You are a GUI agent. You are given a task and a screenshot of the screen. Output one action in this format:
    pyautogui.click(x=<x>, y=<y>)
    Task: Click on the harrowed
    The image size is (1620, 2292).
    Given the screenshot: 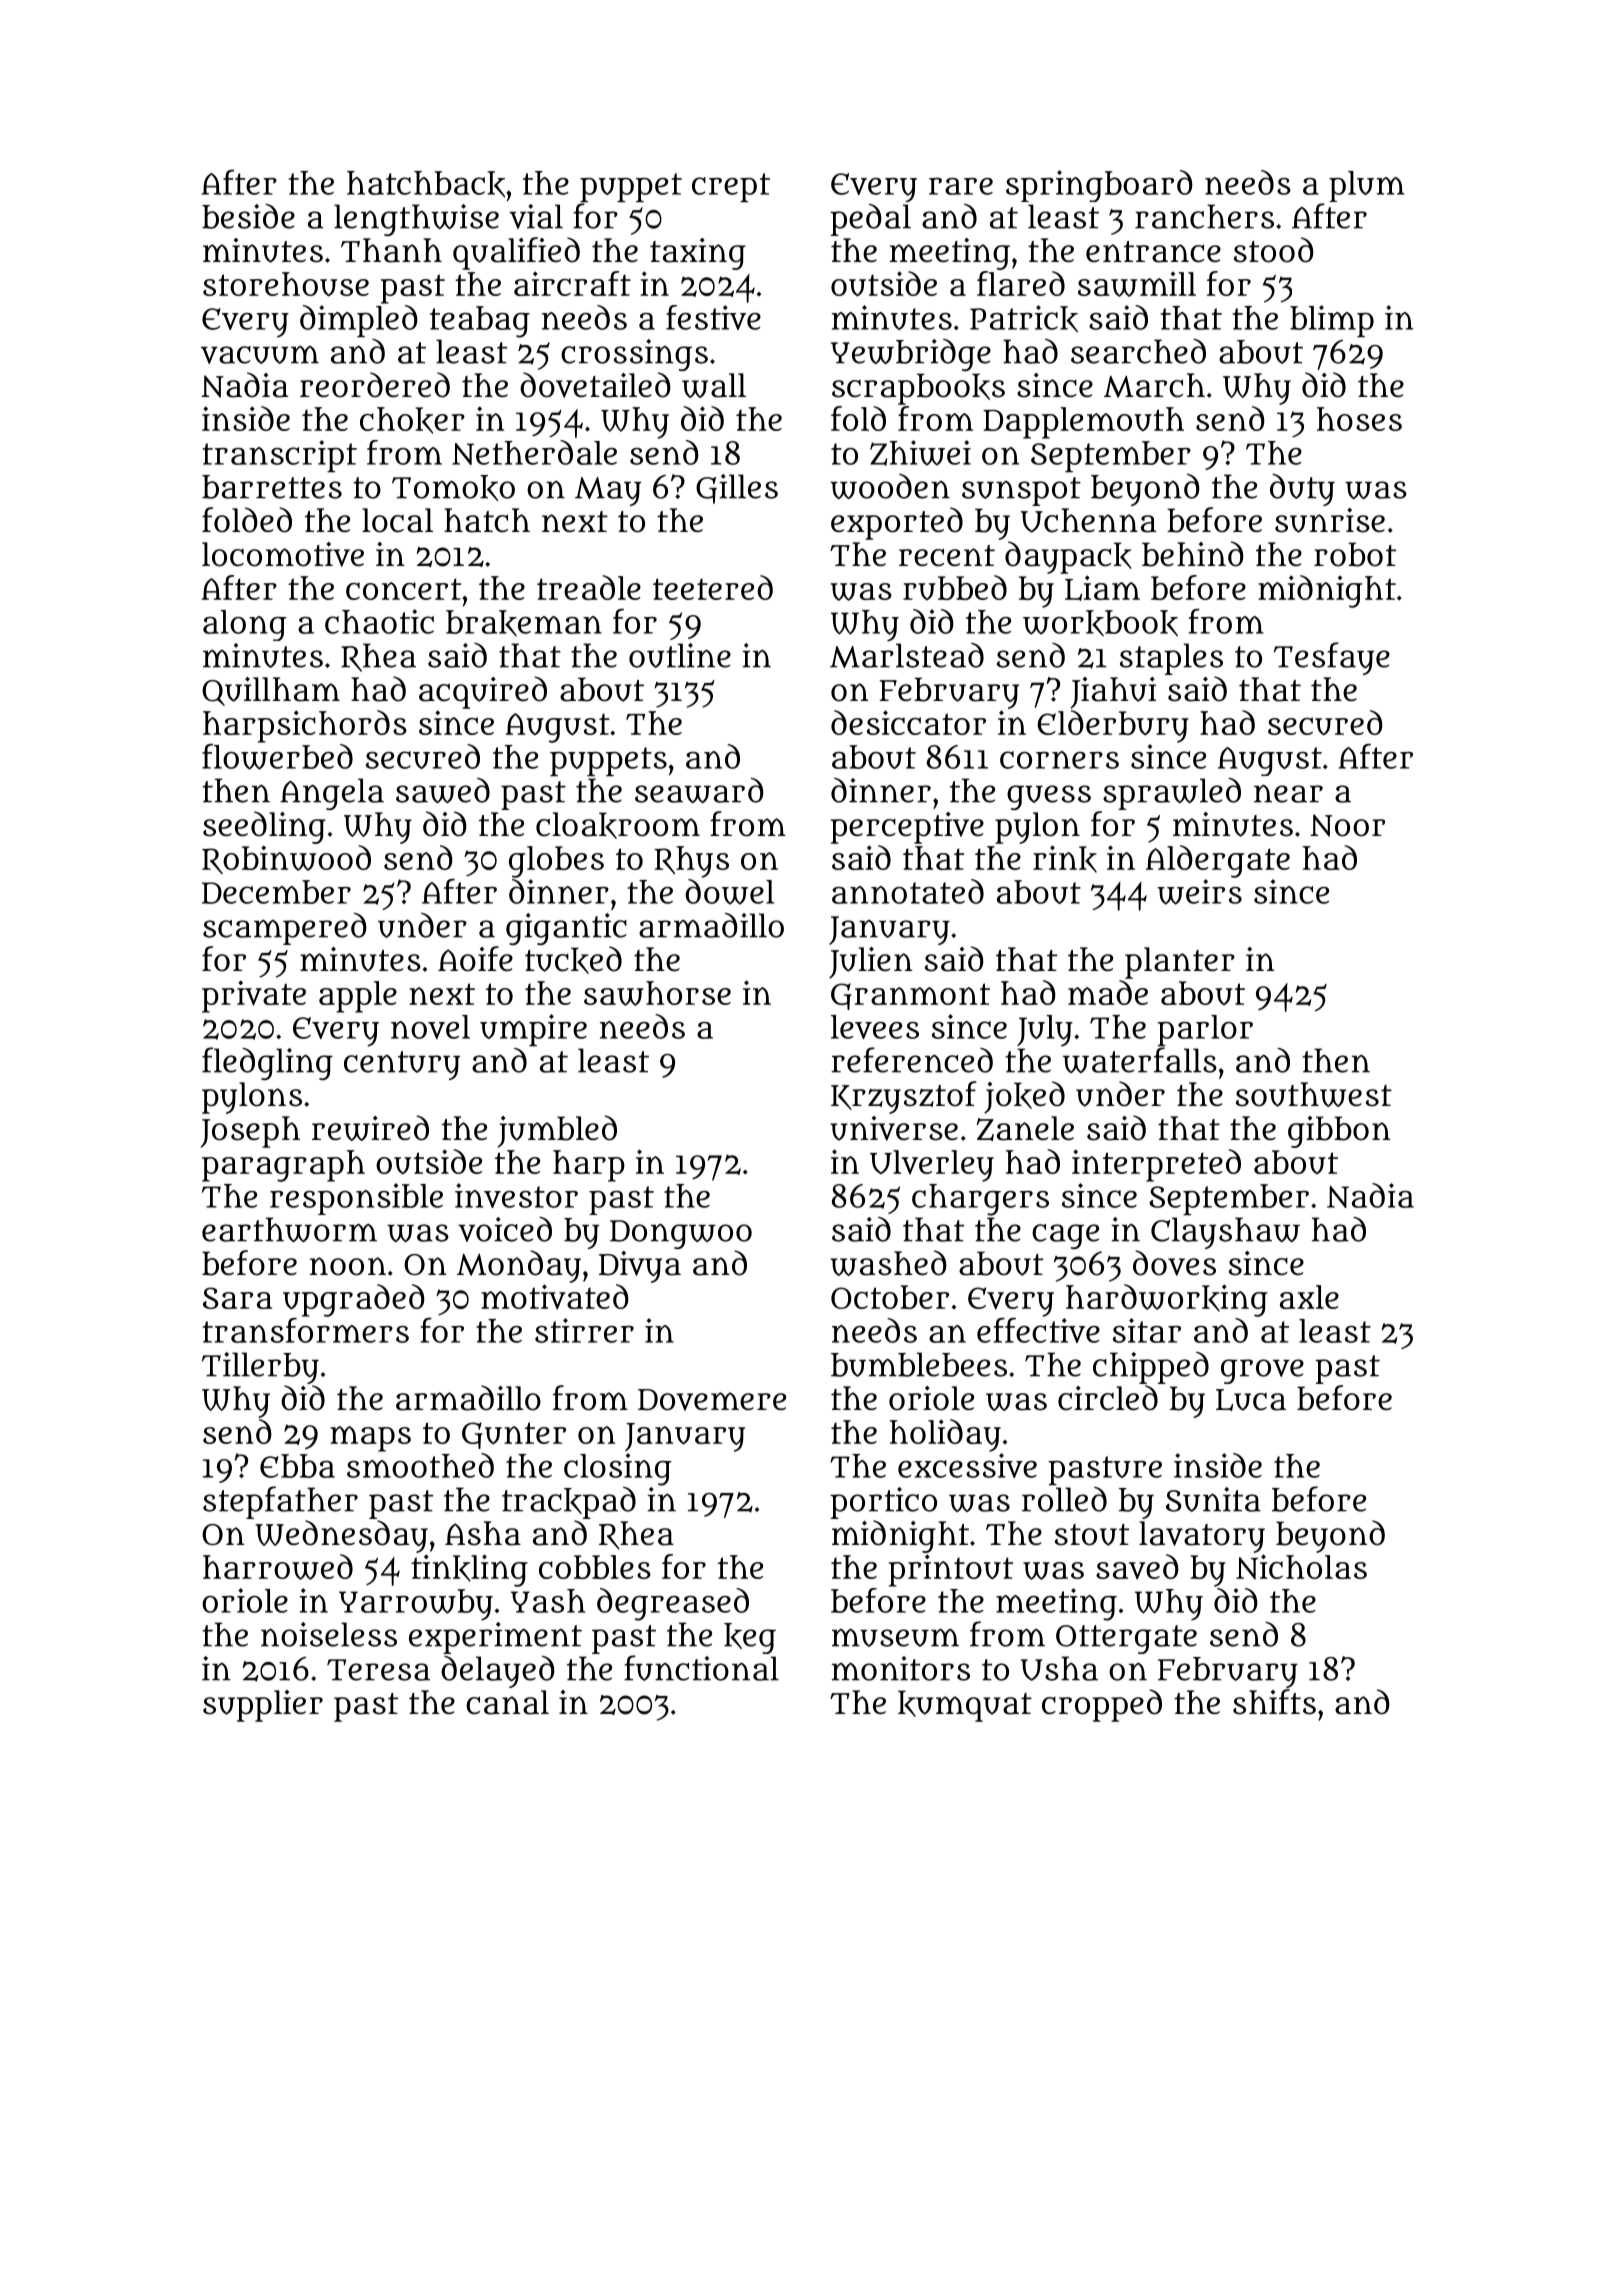 What is the action you would take?
    pyautogui.click(x=278, y=1567)
